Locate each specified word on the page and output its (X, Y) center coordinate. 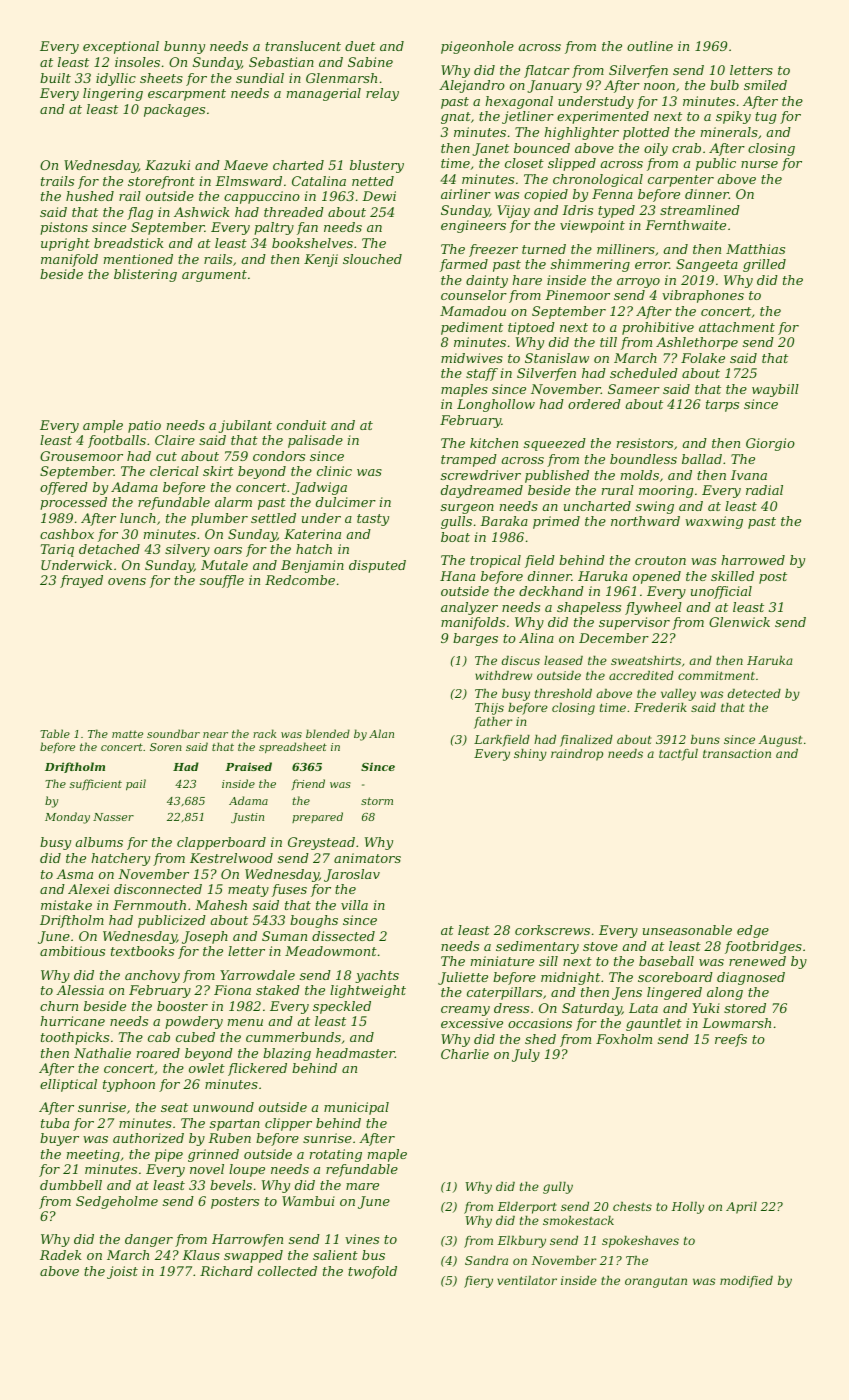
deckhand (551, 591)
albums (99, 842)
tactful (678, 755)
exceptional (121, 47)
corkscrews (552, 930)
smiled (765, 85)
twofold (372, 1272)
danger (149, 1240)
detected (754, 693)
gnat (456, 118)
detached (109, 549)
